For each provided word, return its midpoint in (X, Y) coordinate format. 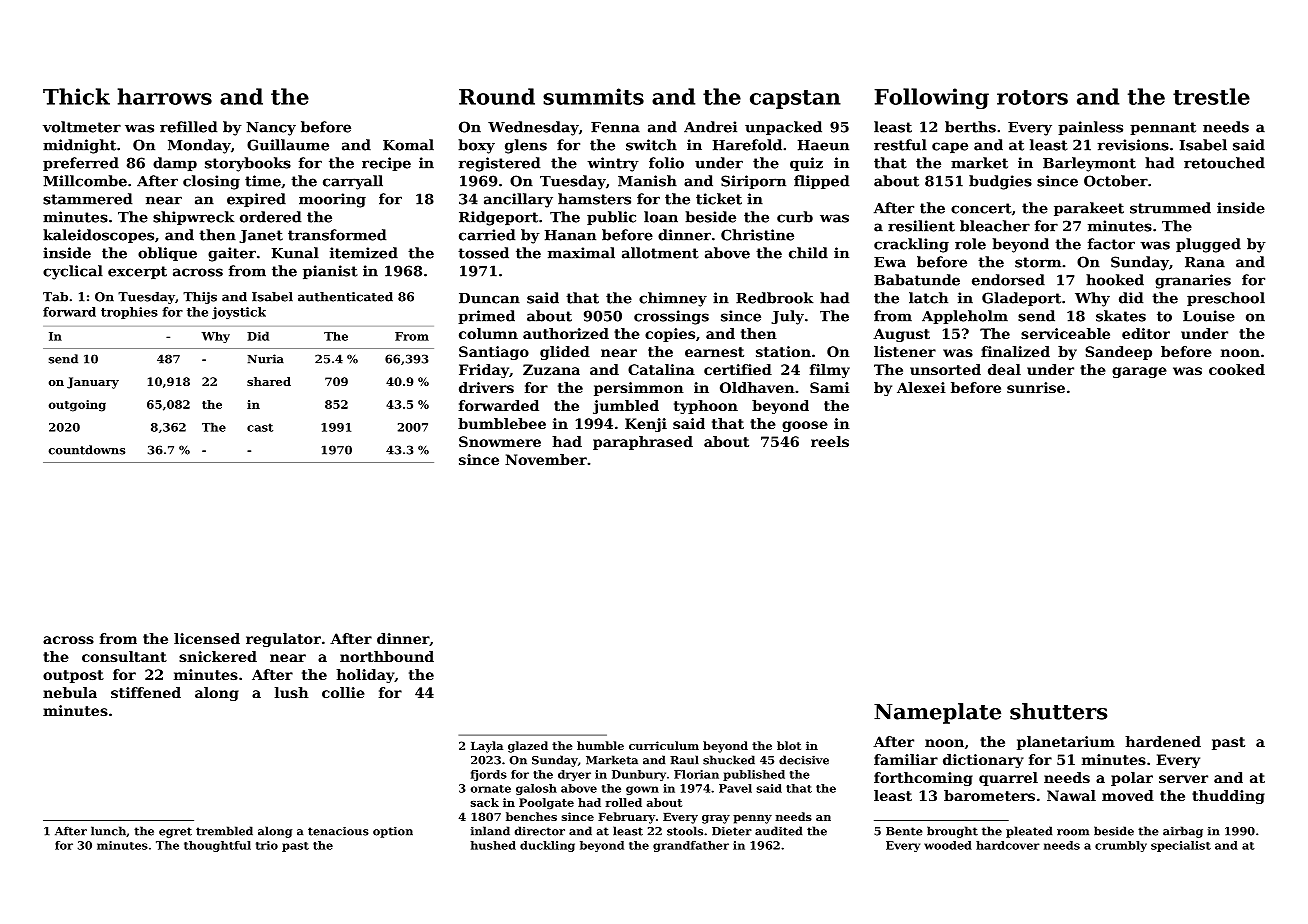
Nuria (266, 359)
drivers (486, 387)
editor (1146, 333)
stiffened (146, 692)
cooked (1237, 369)
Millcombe (85, 181)
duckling (547, 846)
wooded (948, 845)
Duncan (489, 298)
